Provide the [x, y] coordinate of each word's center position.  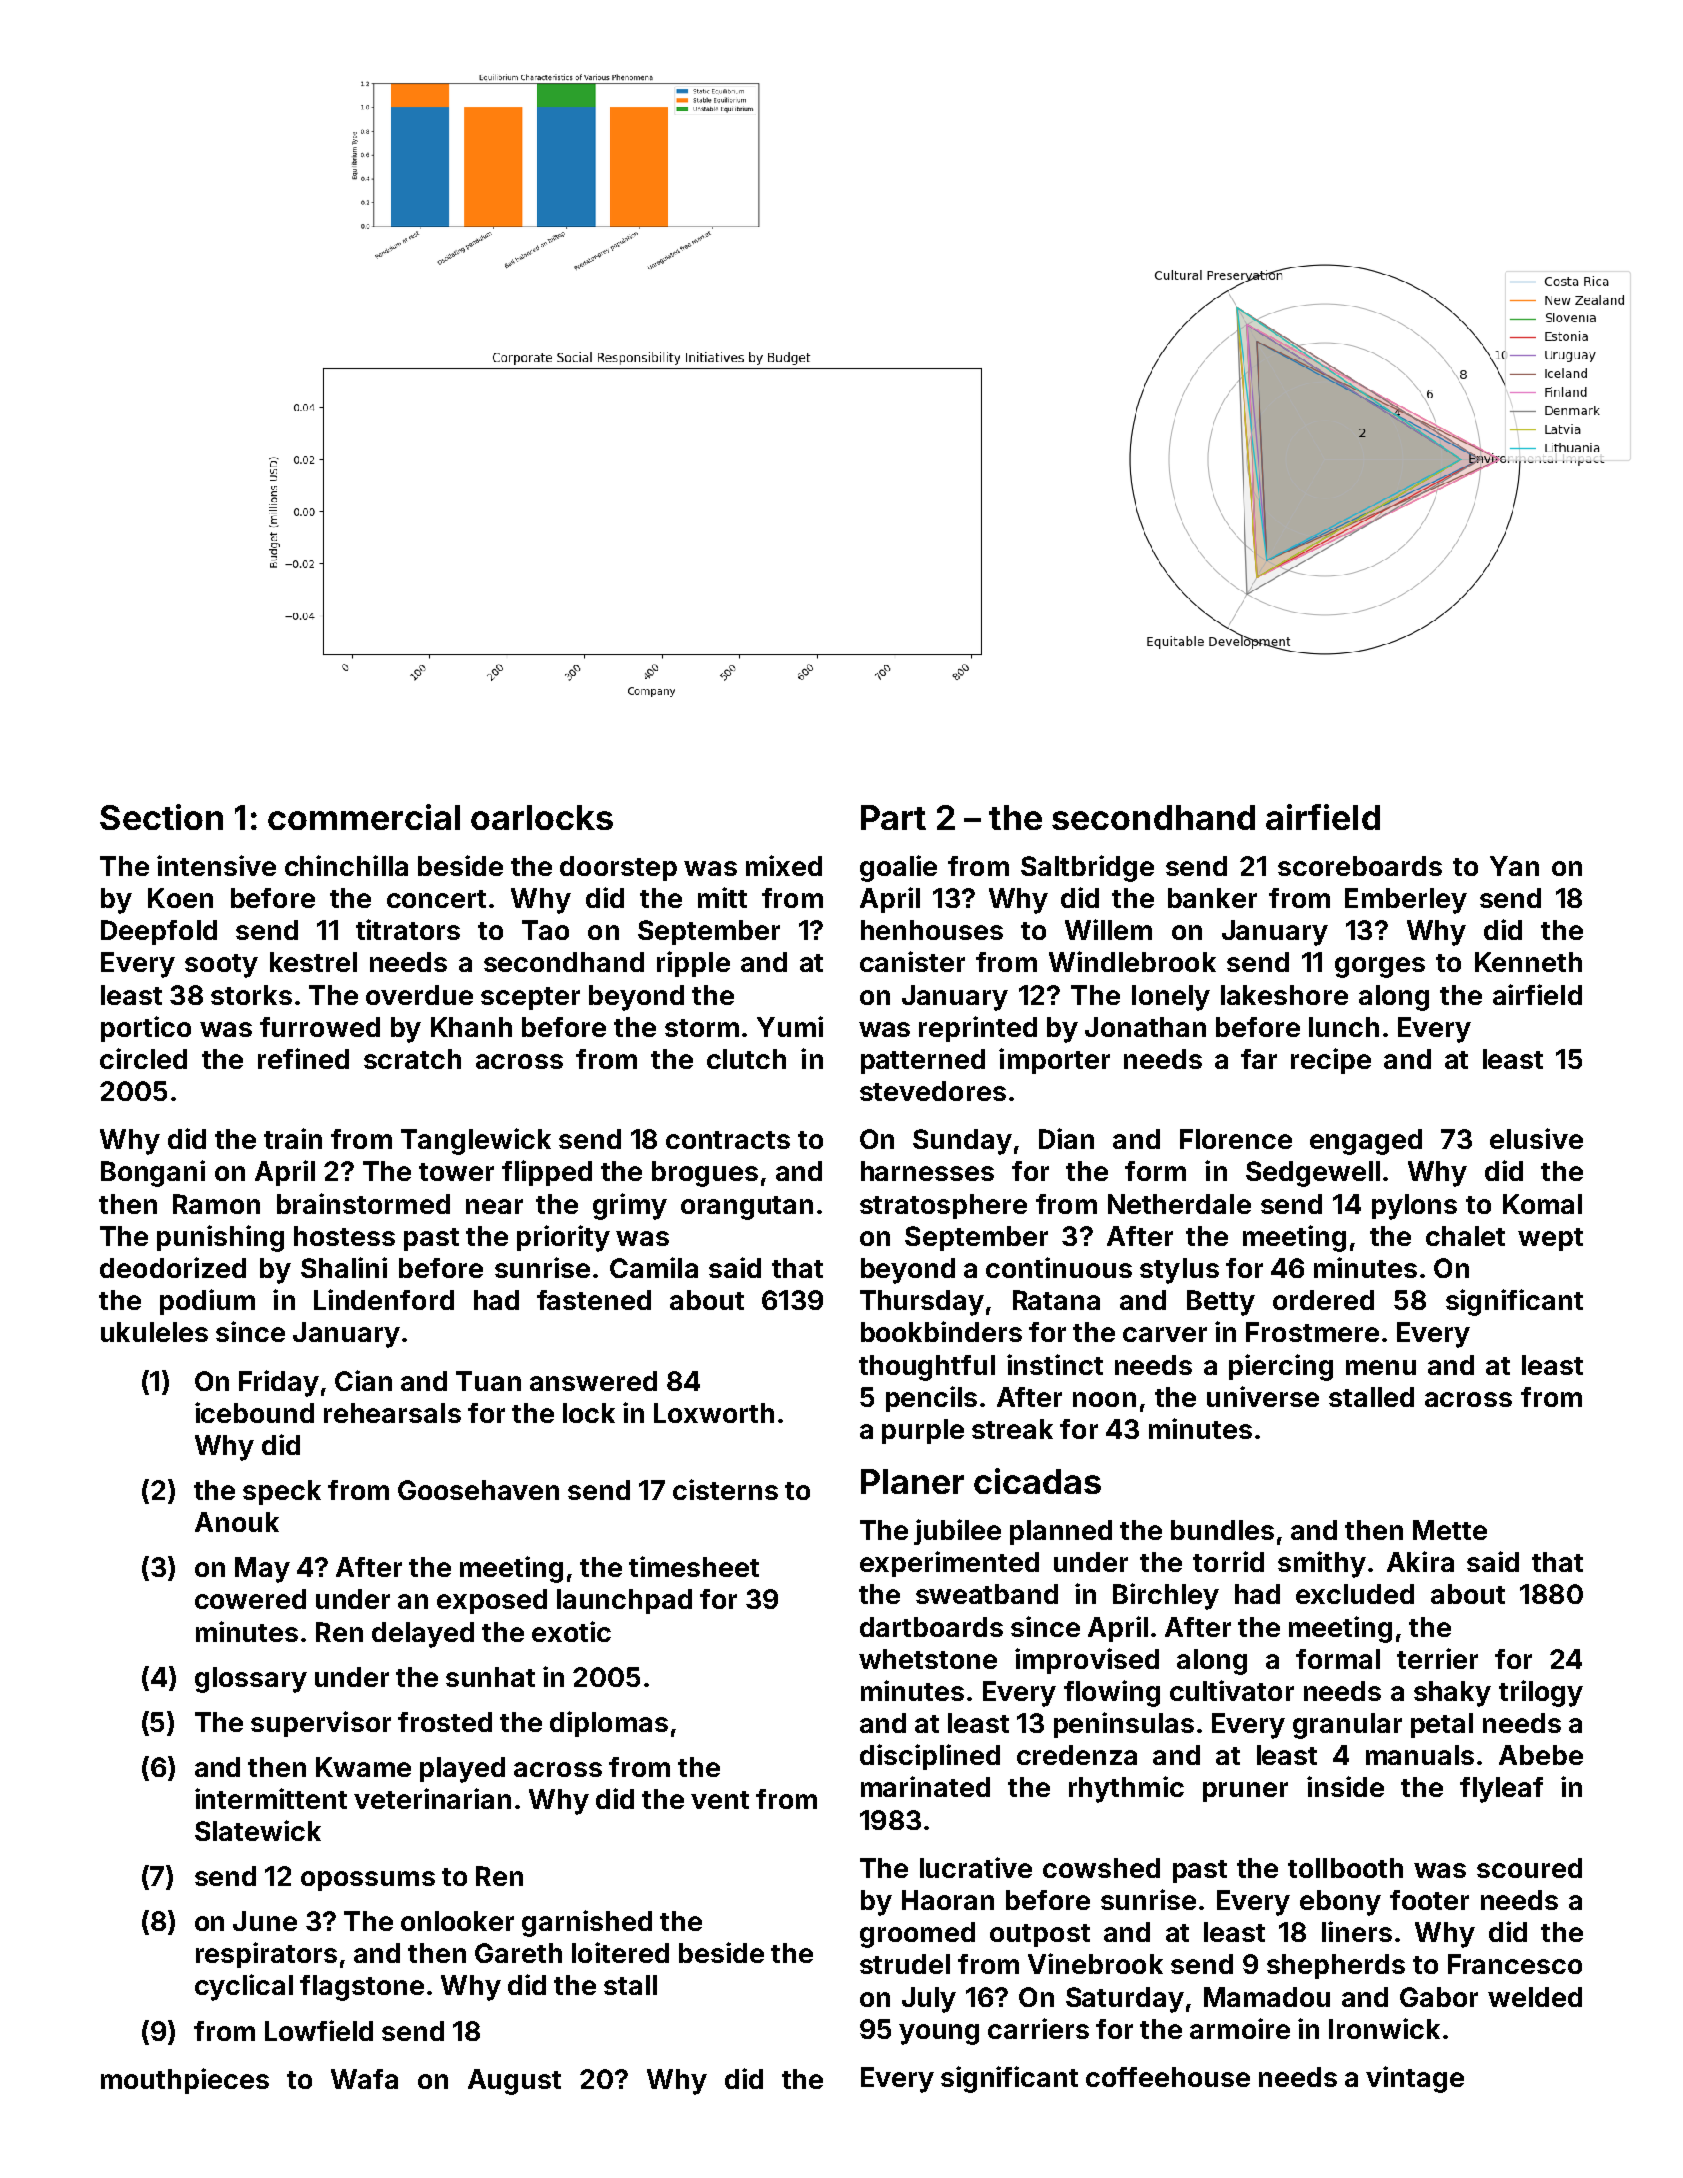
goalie [898, 868]
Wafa [364, 2079]
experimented [949, 1564]
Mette [1450, 1530]
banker [1212, 898]
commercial [364, 817]
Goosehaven [478, 1490]
